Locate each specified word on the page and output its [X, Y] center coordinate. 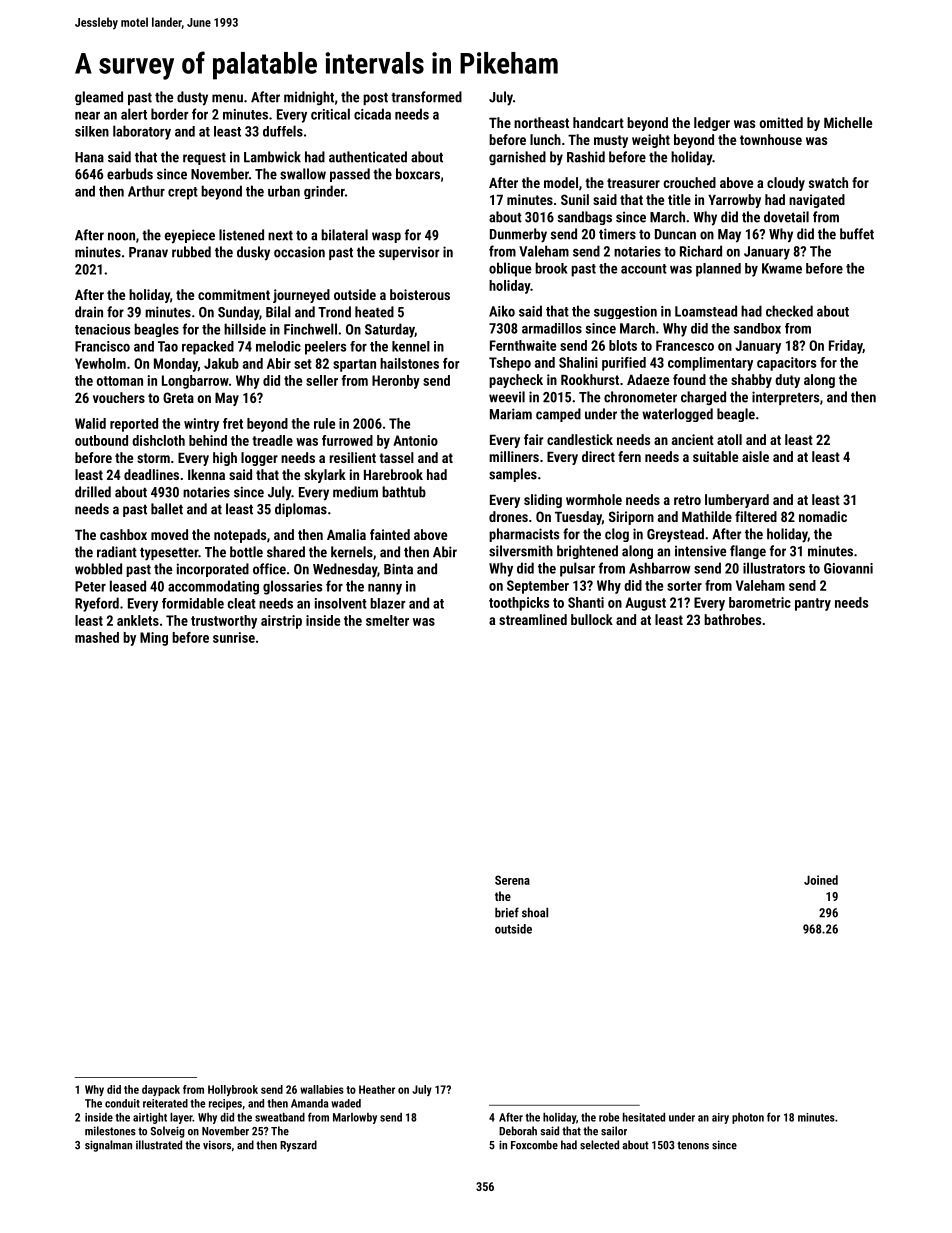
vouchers [119, 397]
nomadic [823, 516]
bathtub [404, 492]
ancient [693, 439]
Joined [821, 880]
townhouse [771, 139]
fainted [390, 534]
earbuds [130, 174]
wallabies [322, 1089]
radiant [117, 552]
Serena [512, 880]
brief [507, 912]
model [561, 182]
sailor [614, 1131]
